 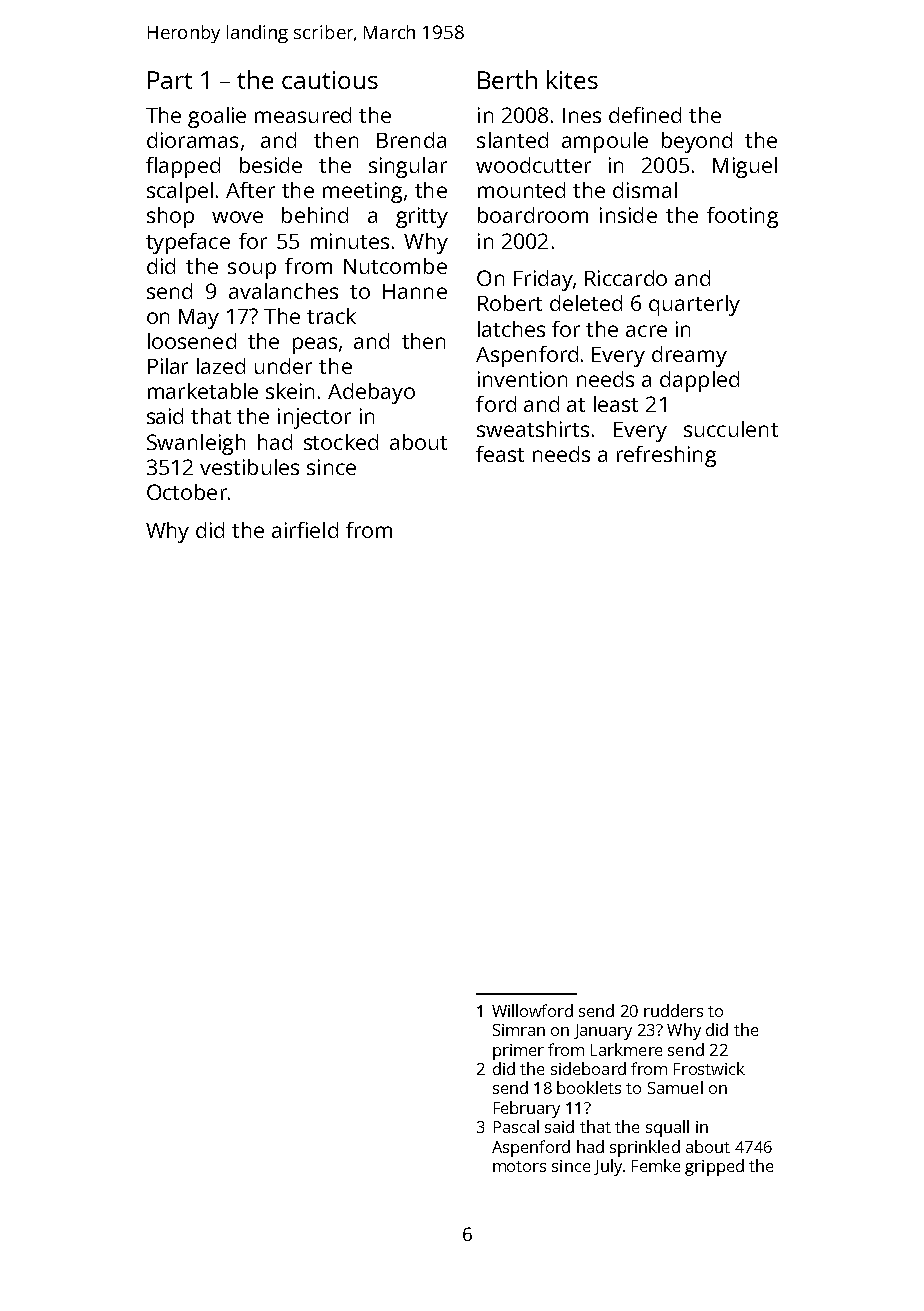 I want to click on Swanleigh, so click(x=196, y=444).
